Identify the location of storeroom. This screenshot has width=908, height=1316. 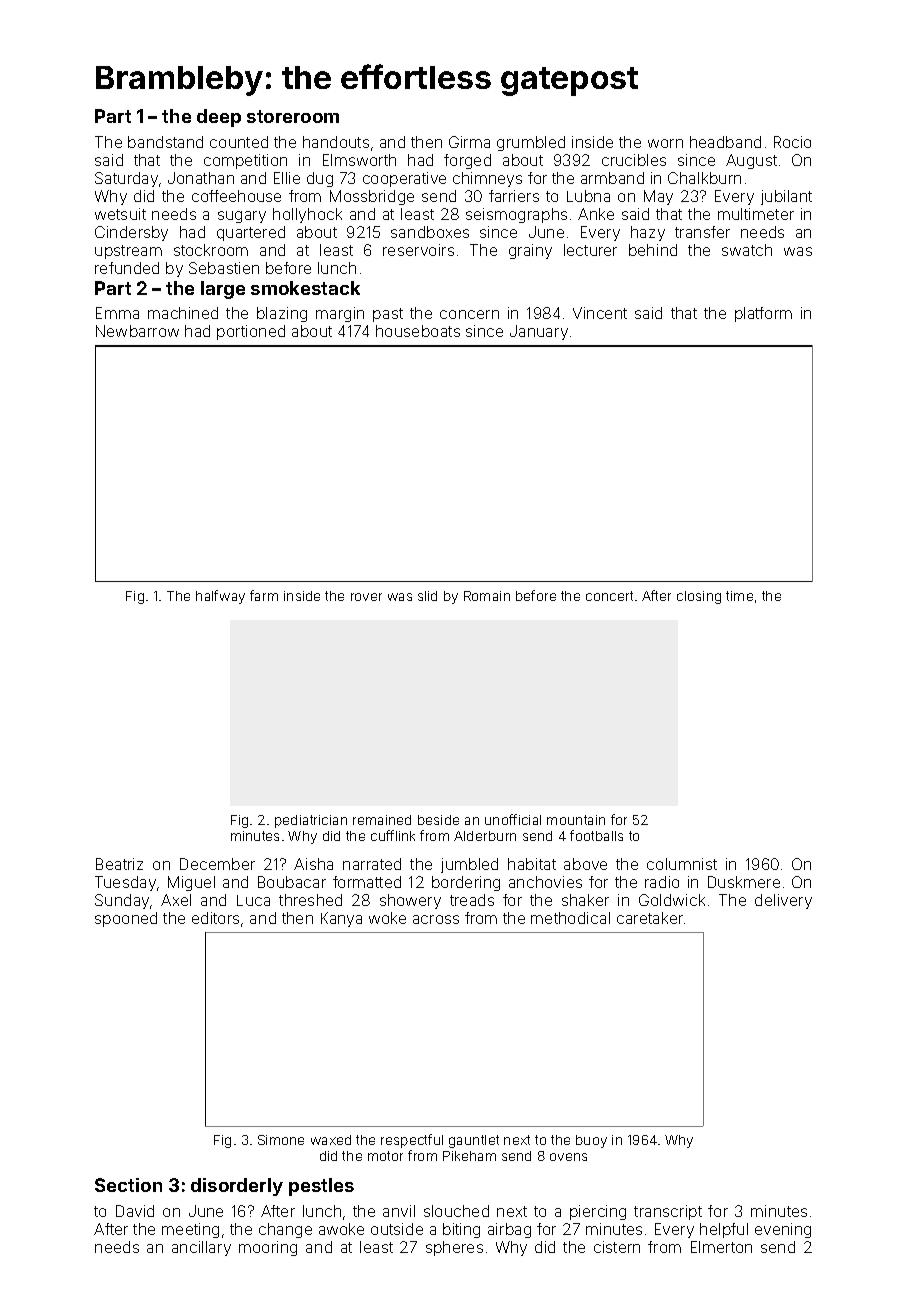
(293, 116).
